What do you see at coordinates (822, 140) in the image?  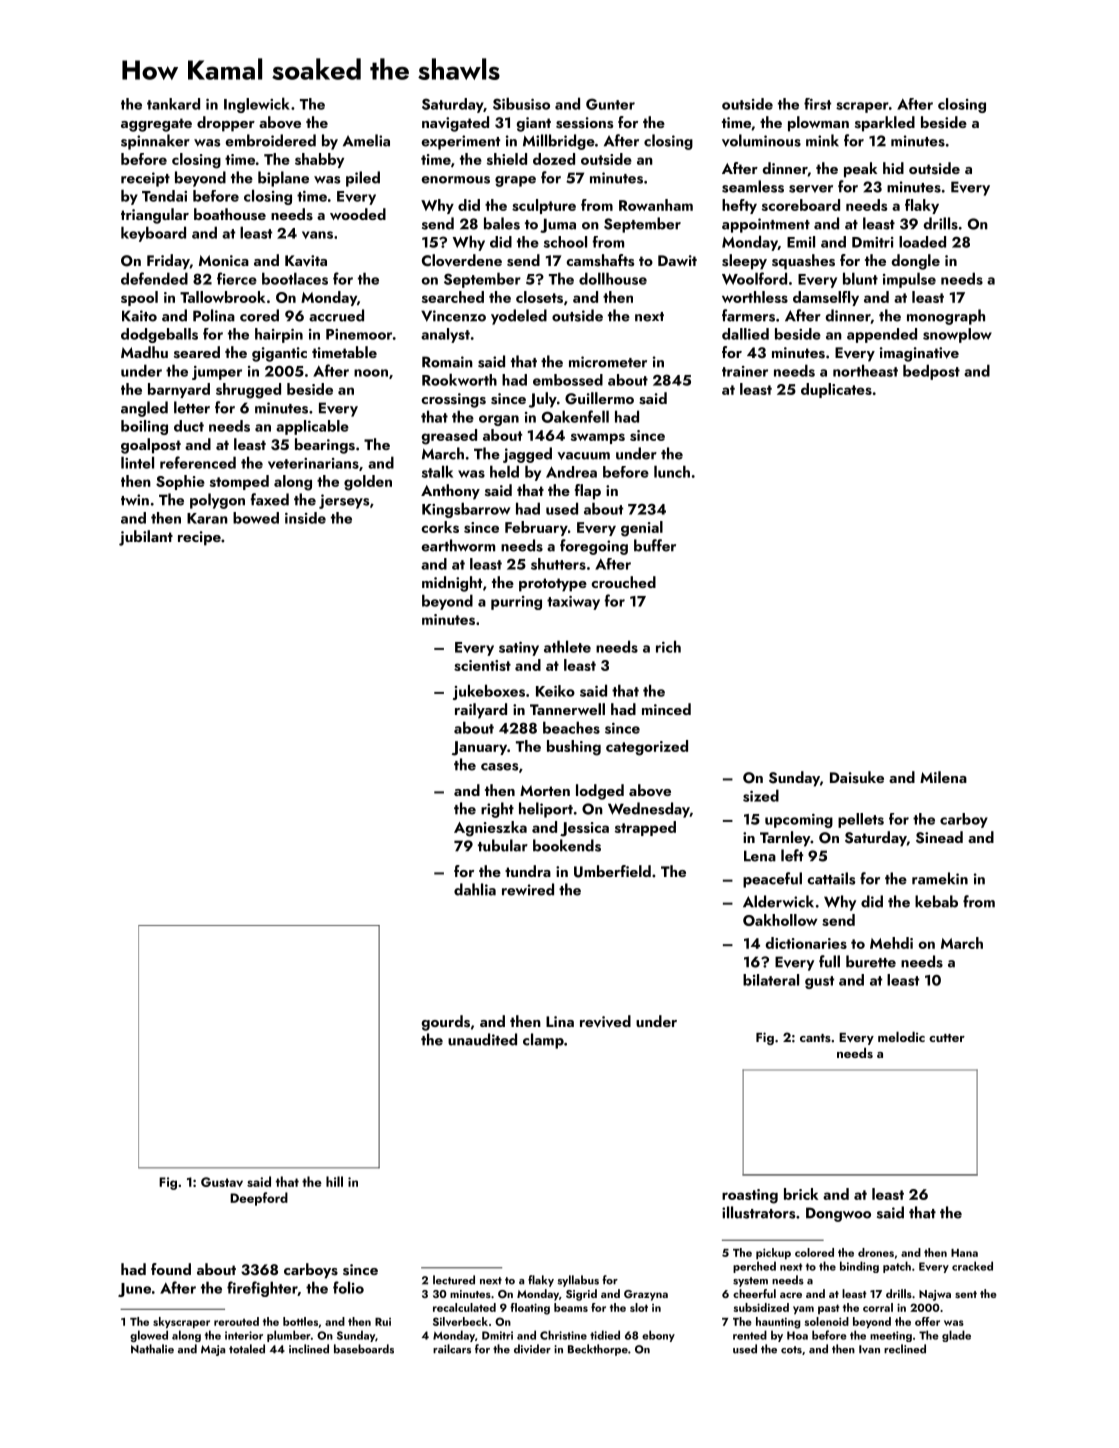 I see `mink` at bounding box center [822, 140].
